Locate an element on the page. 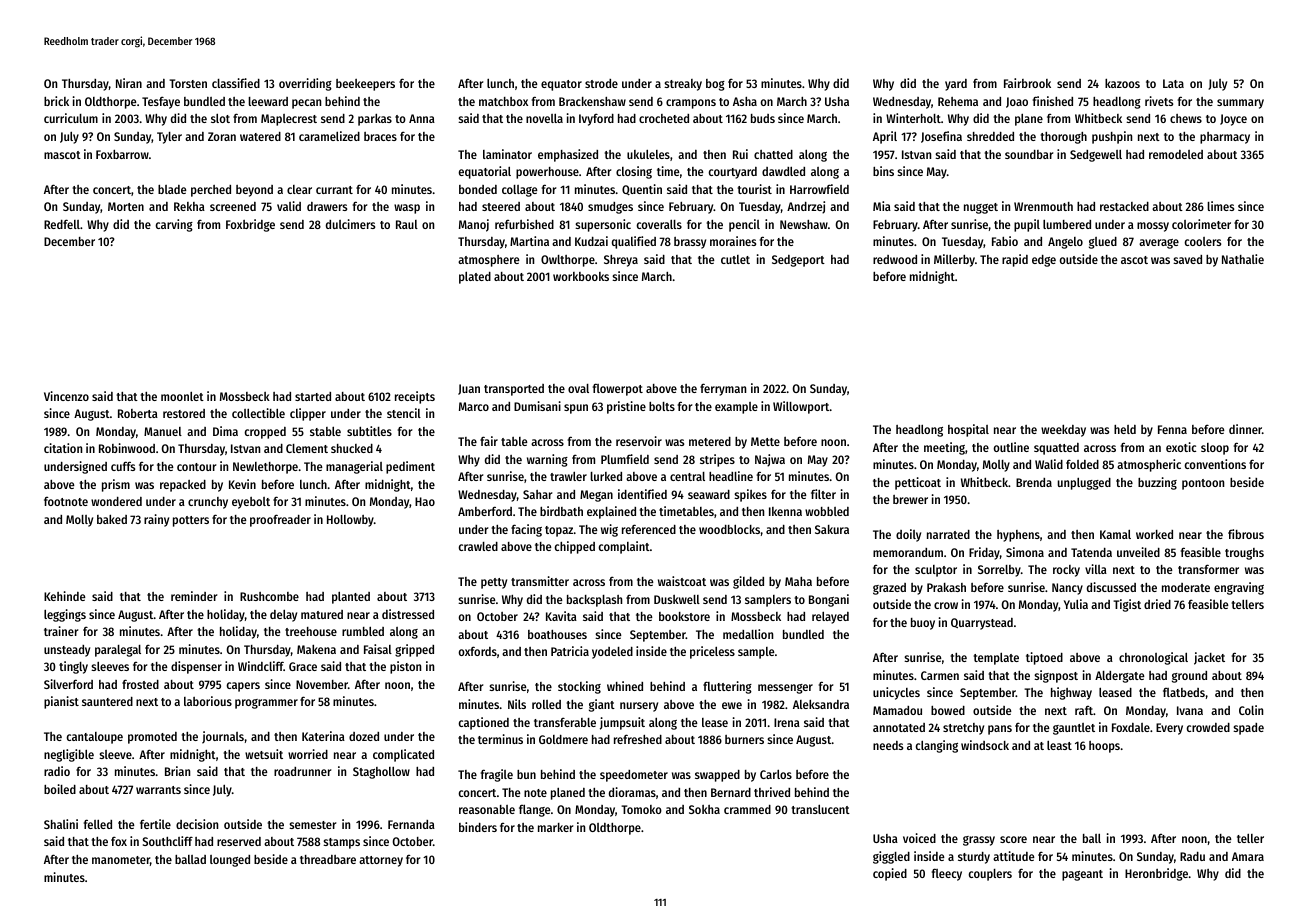  crocheted is located at coordinates (664, 118).
